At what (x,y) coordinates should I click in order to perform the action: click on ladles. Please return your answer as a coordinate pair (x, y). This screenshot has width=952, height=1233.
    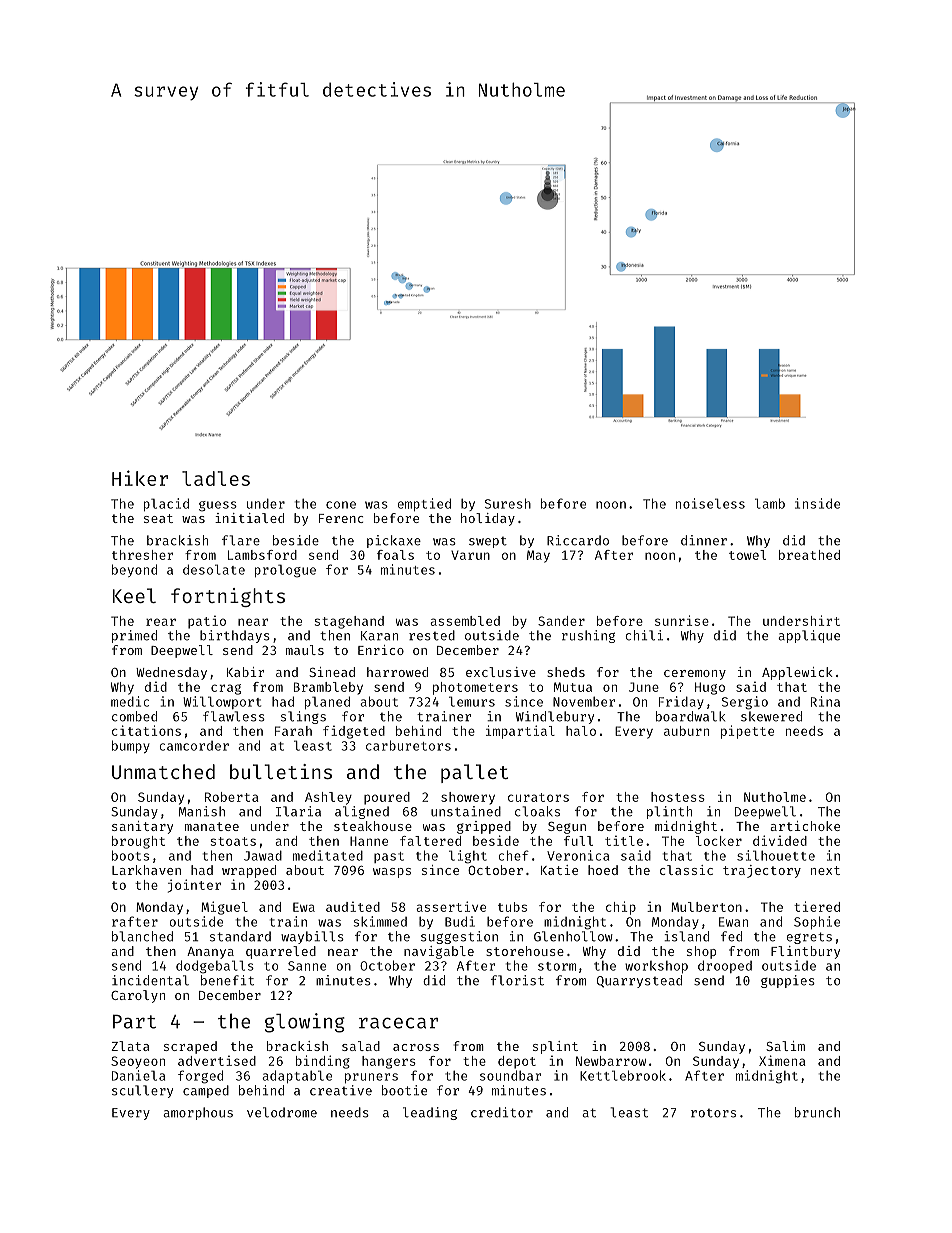
    Looking at the image, I should click on (216, 478).
